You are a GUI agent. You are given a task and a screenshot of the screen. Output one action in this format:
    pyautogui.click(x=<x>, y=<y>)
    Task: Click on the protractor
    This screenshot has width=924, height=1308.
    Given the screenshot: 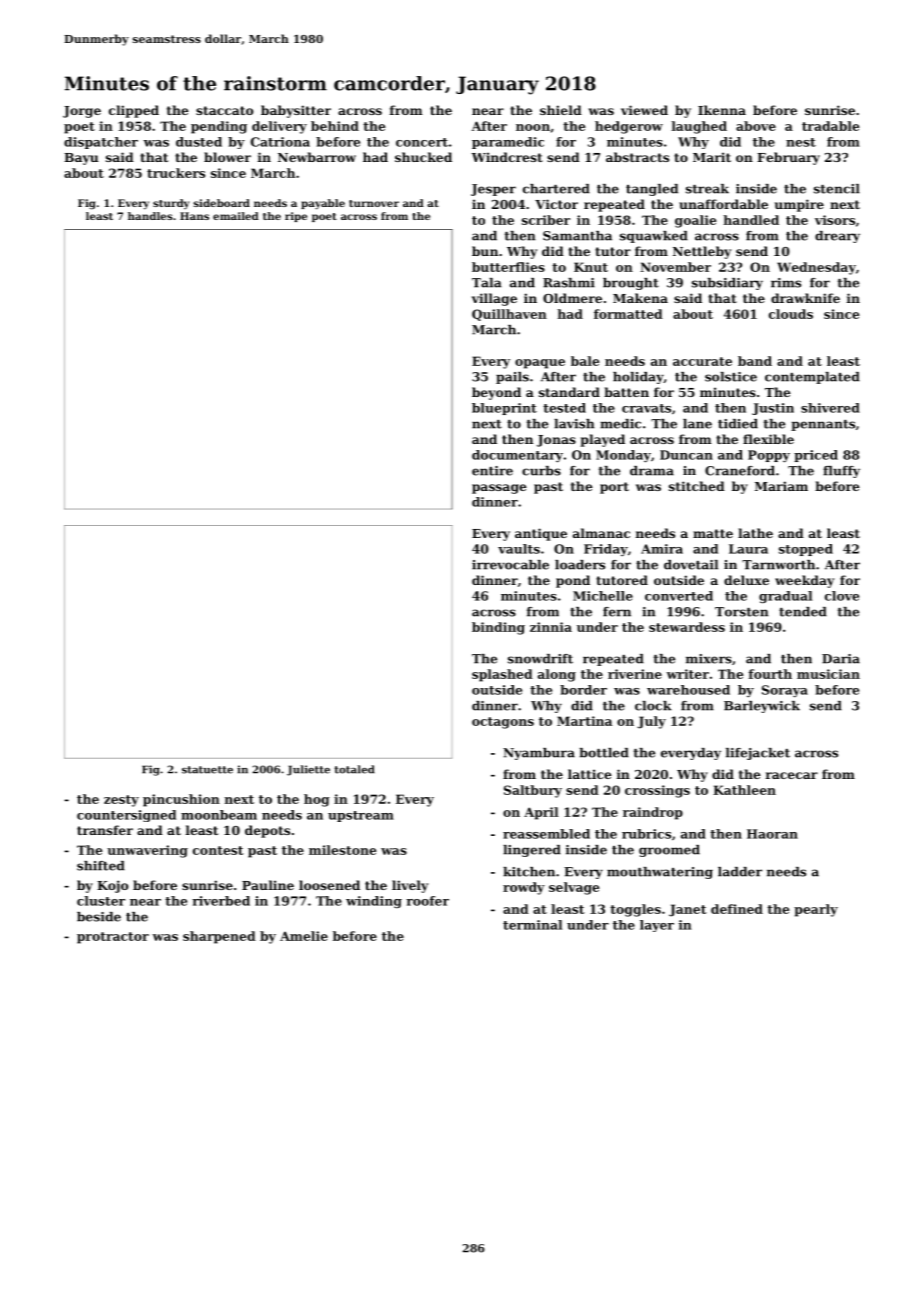 What is the action you would take?
    pyautogui.click(x=113, y=938)
